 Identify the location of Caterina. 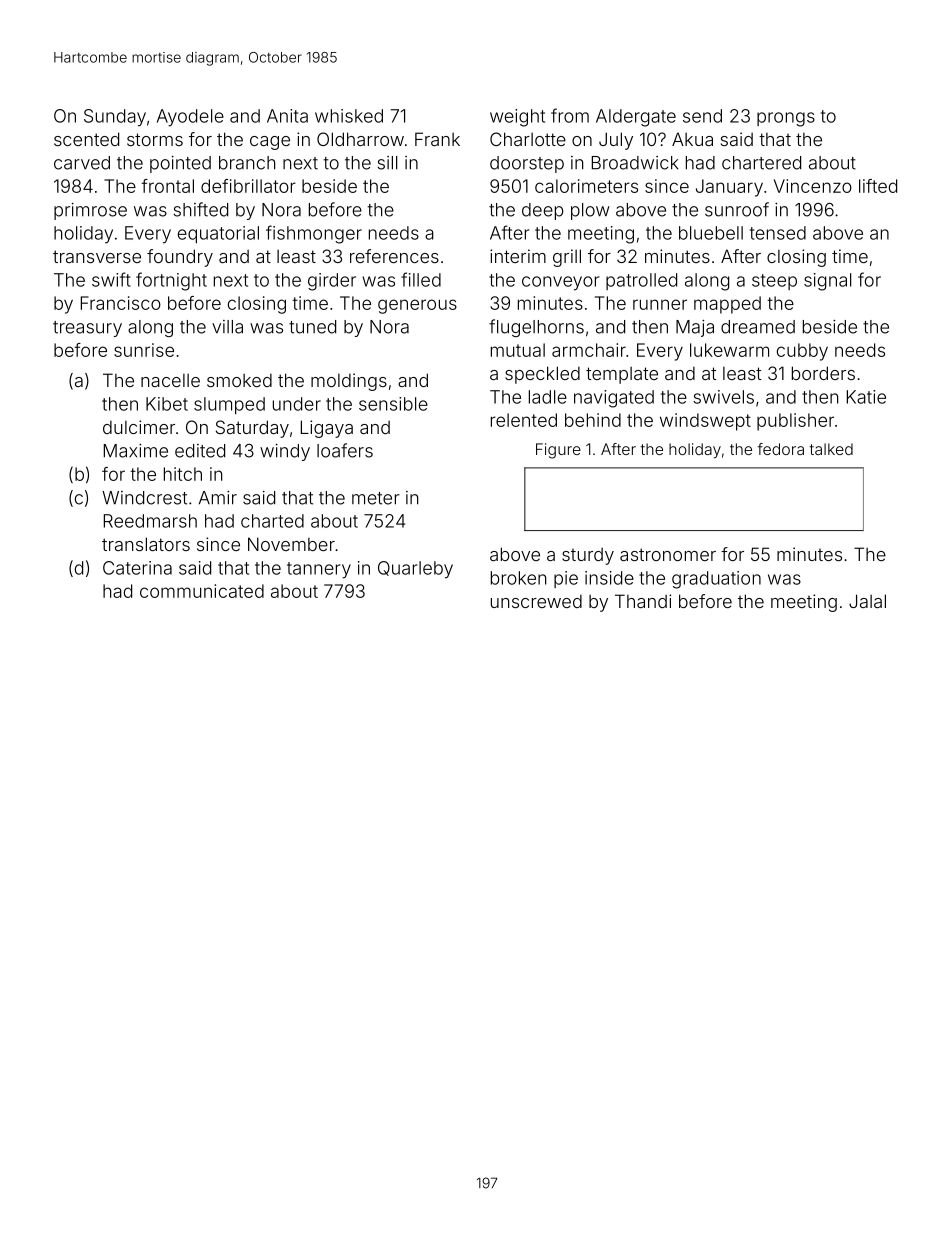
(137, 568).
